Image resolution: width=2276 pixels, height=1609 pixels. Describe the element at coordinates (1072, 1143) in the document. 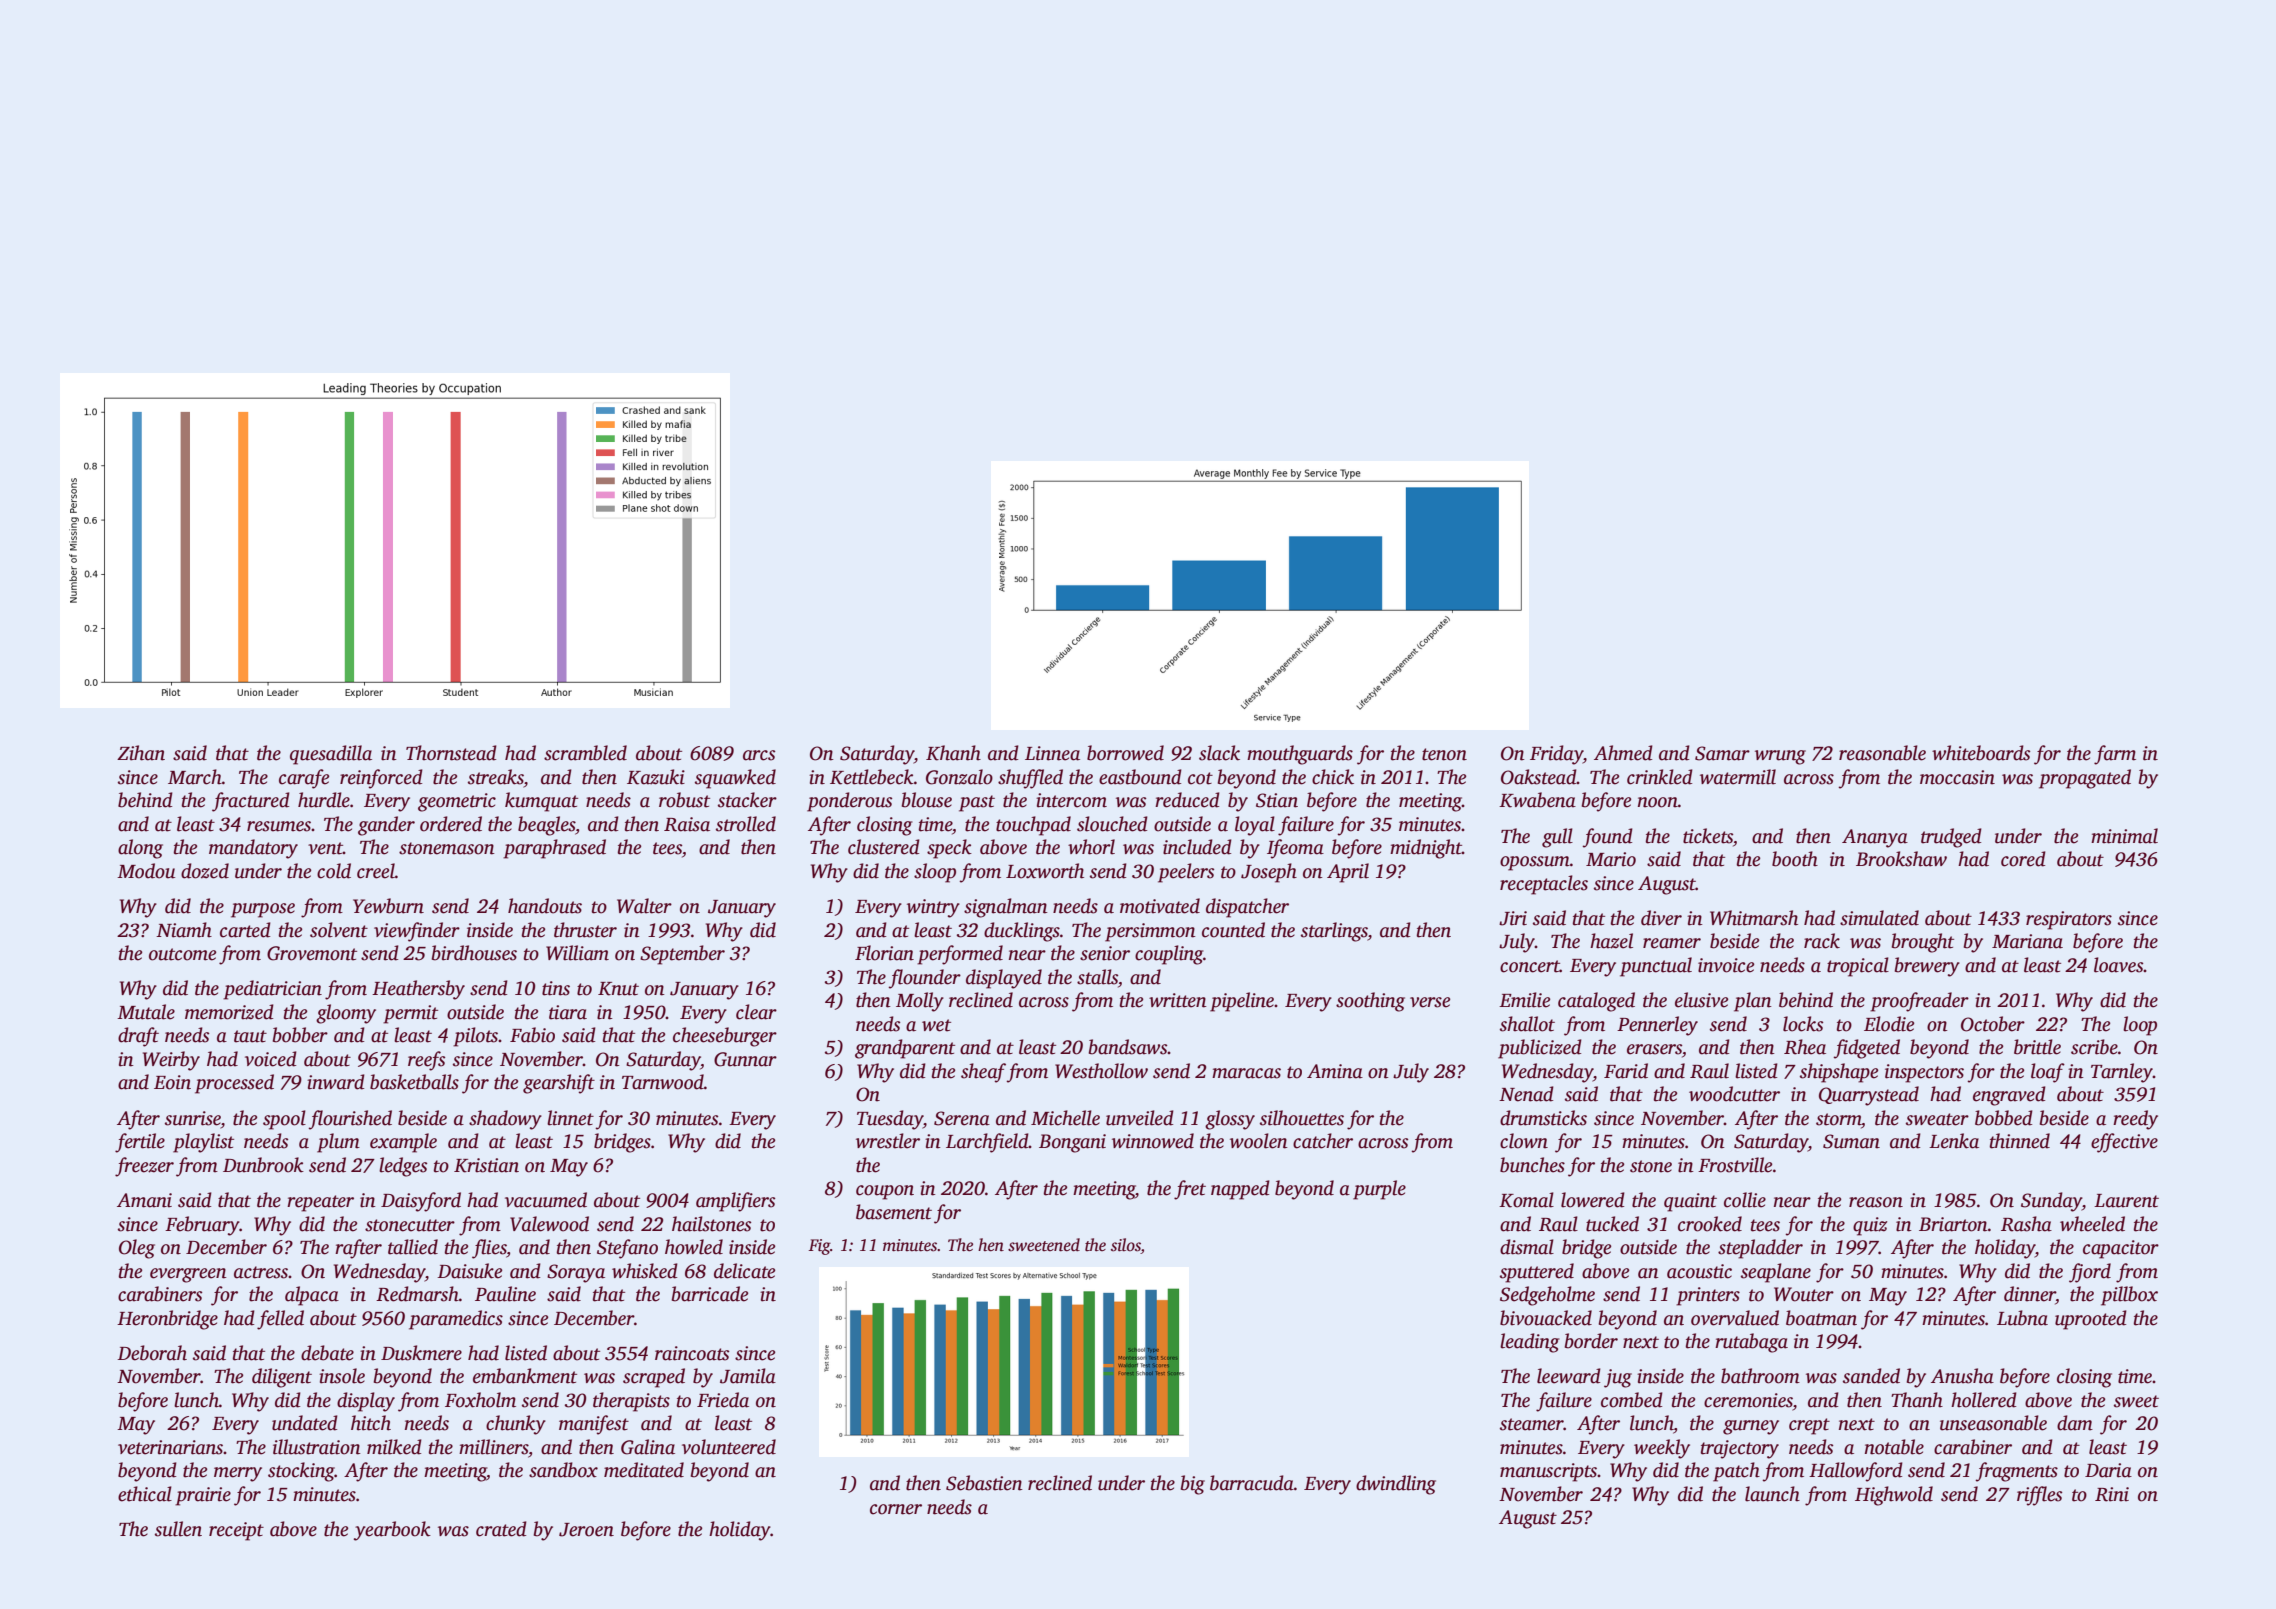

I see `Bongani` at that location.
